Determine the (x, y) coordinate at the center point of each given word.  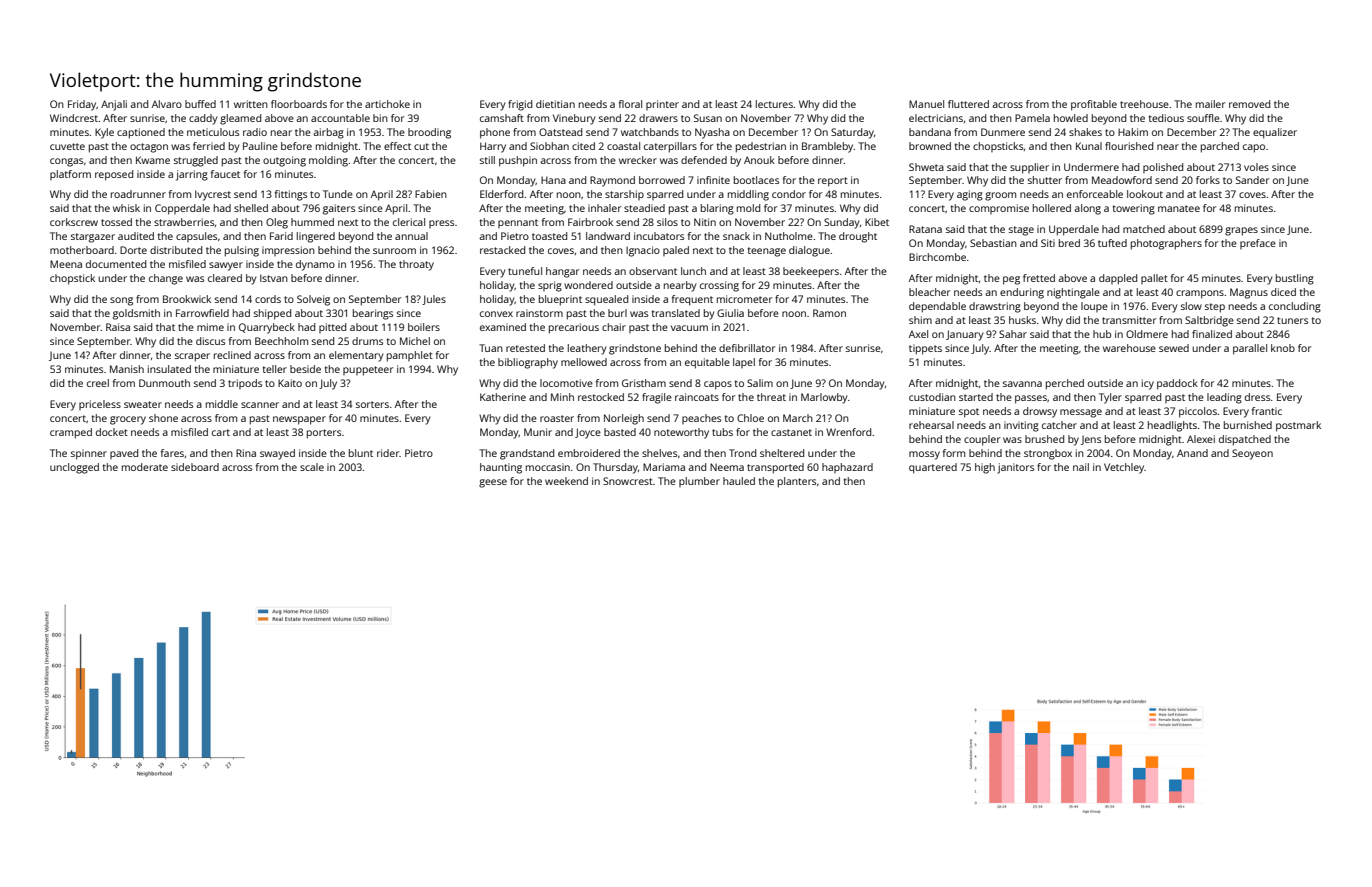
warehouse (1129, 348)
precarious (574, 328)
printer (662, 105)
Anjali (114, 105)
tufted (1112, 243)
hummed (312, 222)
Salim (760, 383)
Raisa (118, 327)
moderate (145, 467)
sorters (372, 404)
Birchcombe (937, 257)
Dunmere (1003, 132)
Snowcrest (628, 481)
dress (1257, 397)
